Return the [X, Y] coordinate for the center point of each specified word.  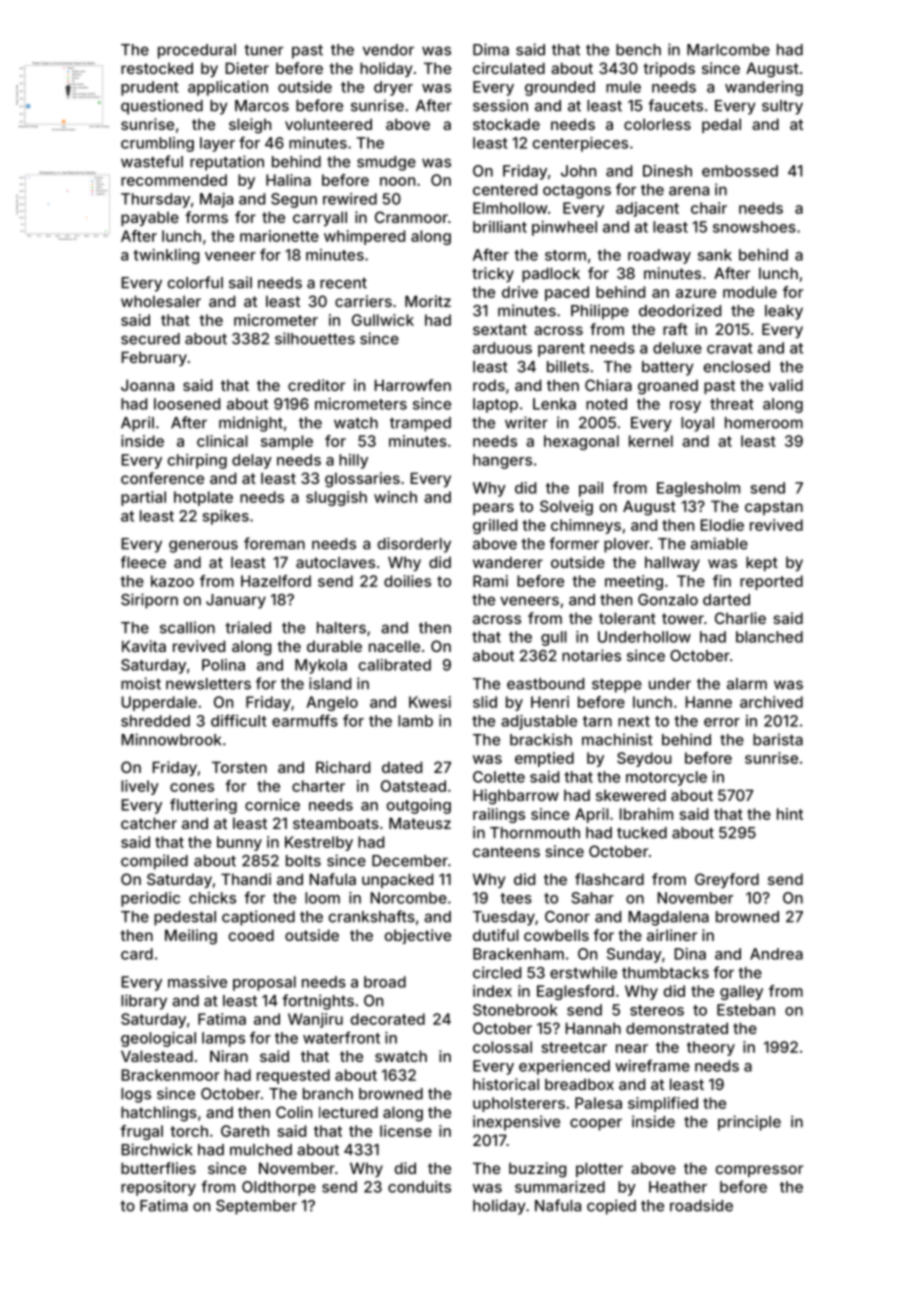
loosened [187, 404]
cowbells [556, 935]
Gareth [245, 1131]
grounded [560, 88]
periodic [150, 899]
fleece [143, 562]
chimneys [586, 526]
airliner [672, 935]
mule [623, 87]
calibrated [394, 665]
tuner [263, 50]
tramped [420, 424]
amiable [719, 543]
